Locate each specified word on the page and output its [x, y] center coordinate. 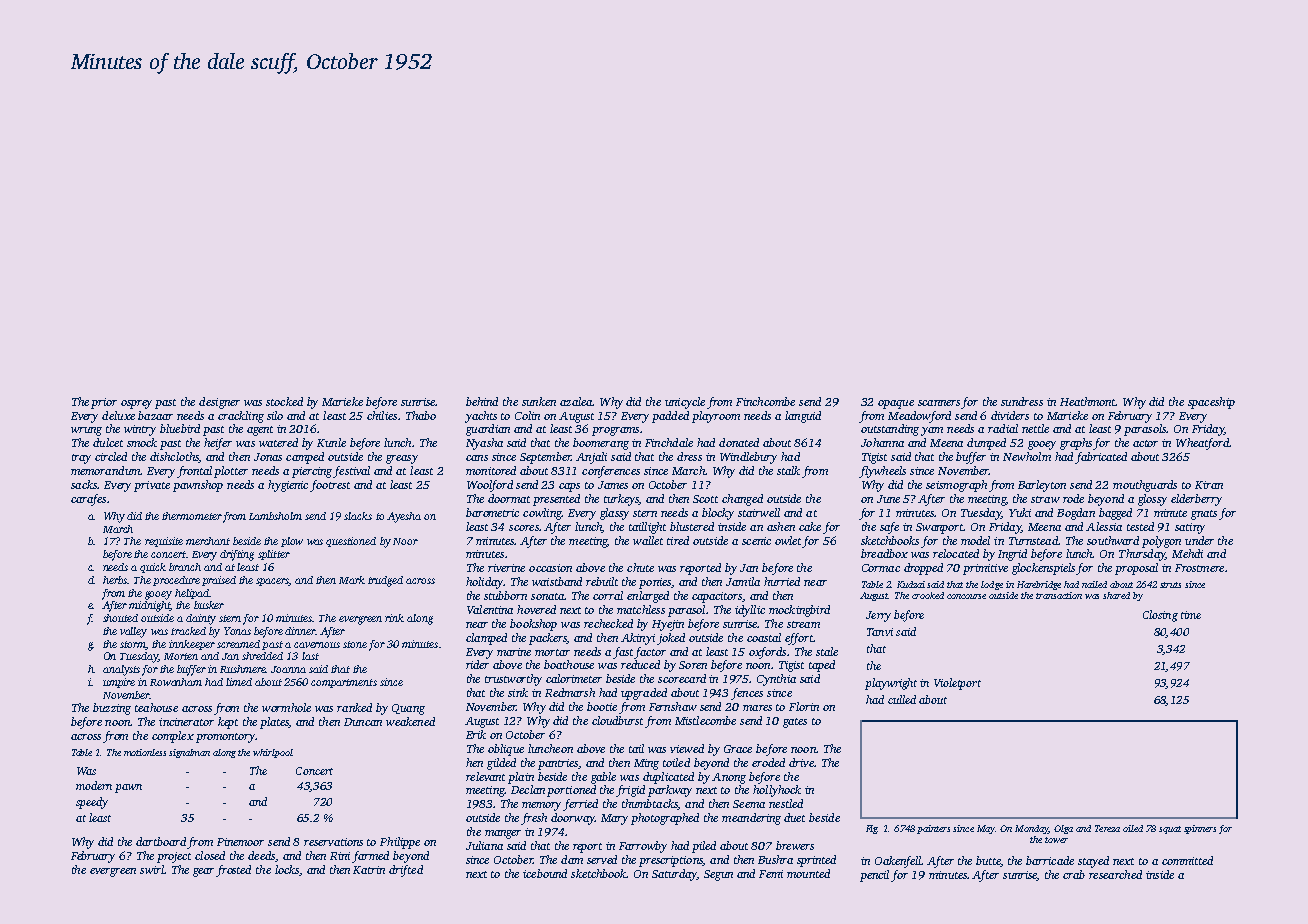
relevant [485, 776]
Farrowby [643, 847]
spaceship [1211, 403]
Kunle [331, 442]
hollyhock [777, 791]
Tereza [1107, 828]
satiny [1190, 528]
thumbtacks [650, 804]
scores [524, 528]
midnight [149, 606]
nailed [1094, 584]
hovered [536, 609]
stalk [788, 470]
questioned [351, 542]
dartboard [161, 841]
